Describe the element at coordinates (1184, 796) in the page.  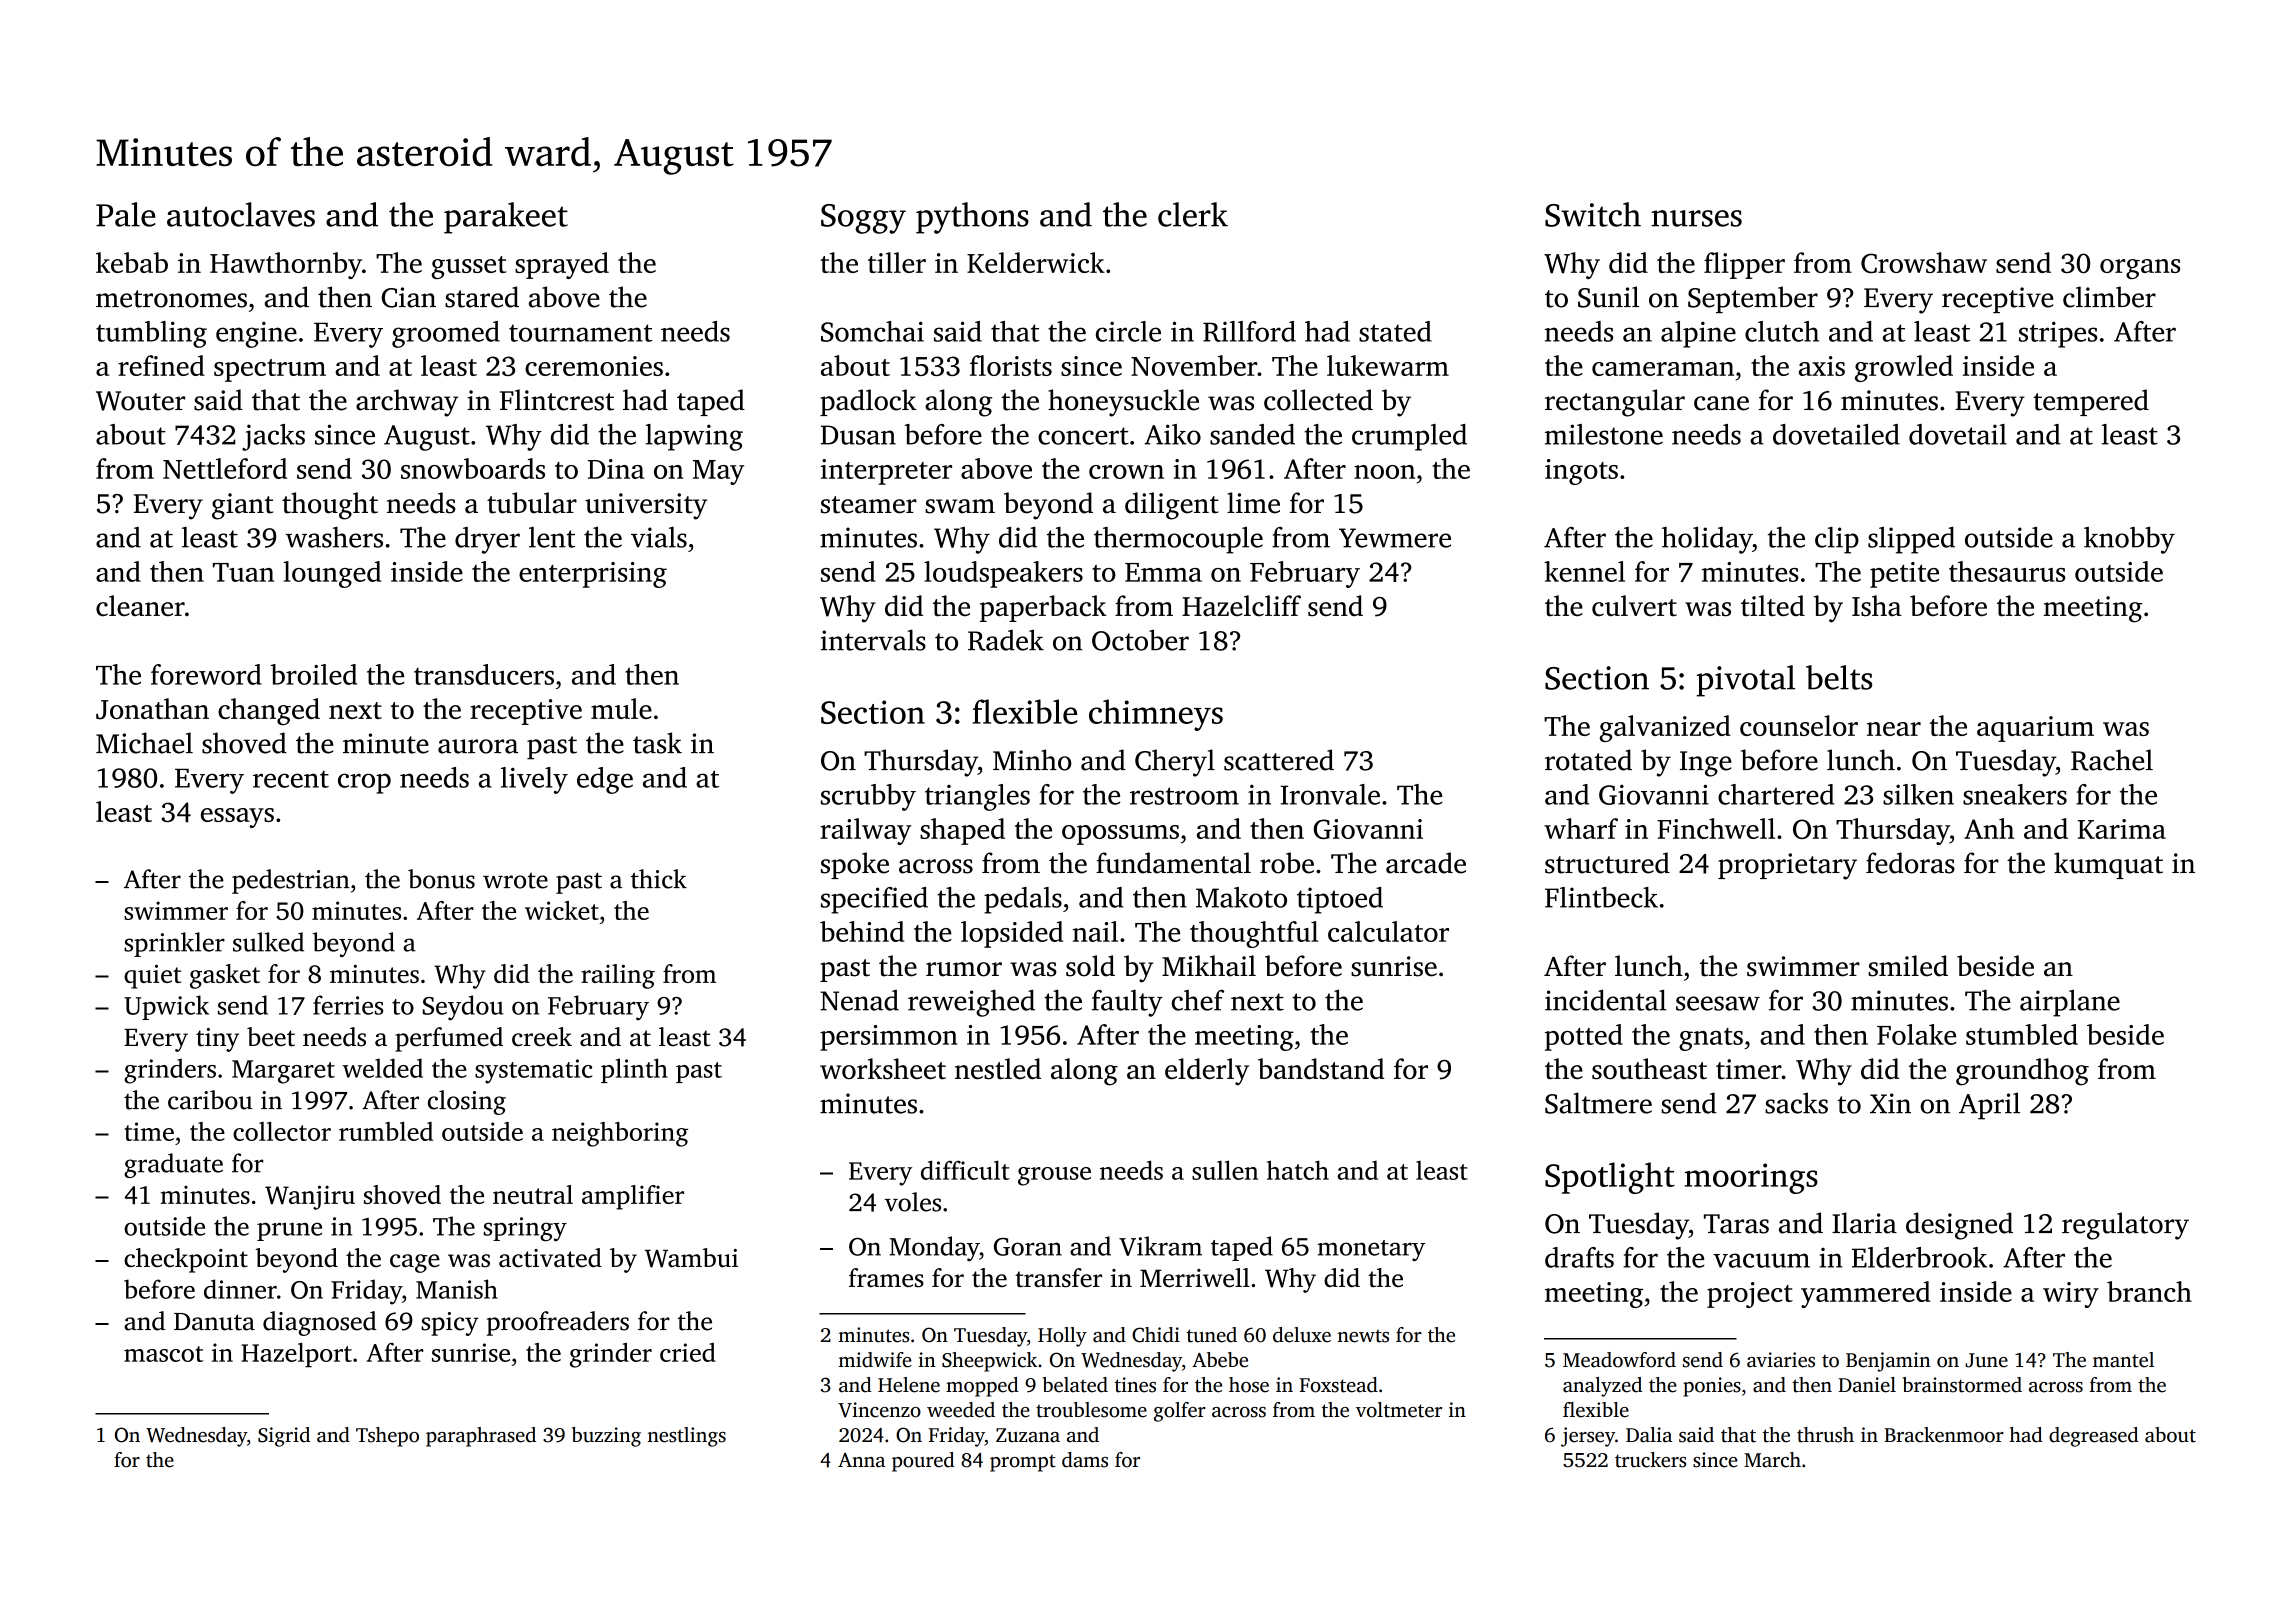
I see `restroom` at that location.
